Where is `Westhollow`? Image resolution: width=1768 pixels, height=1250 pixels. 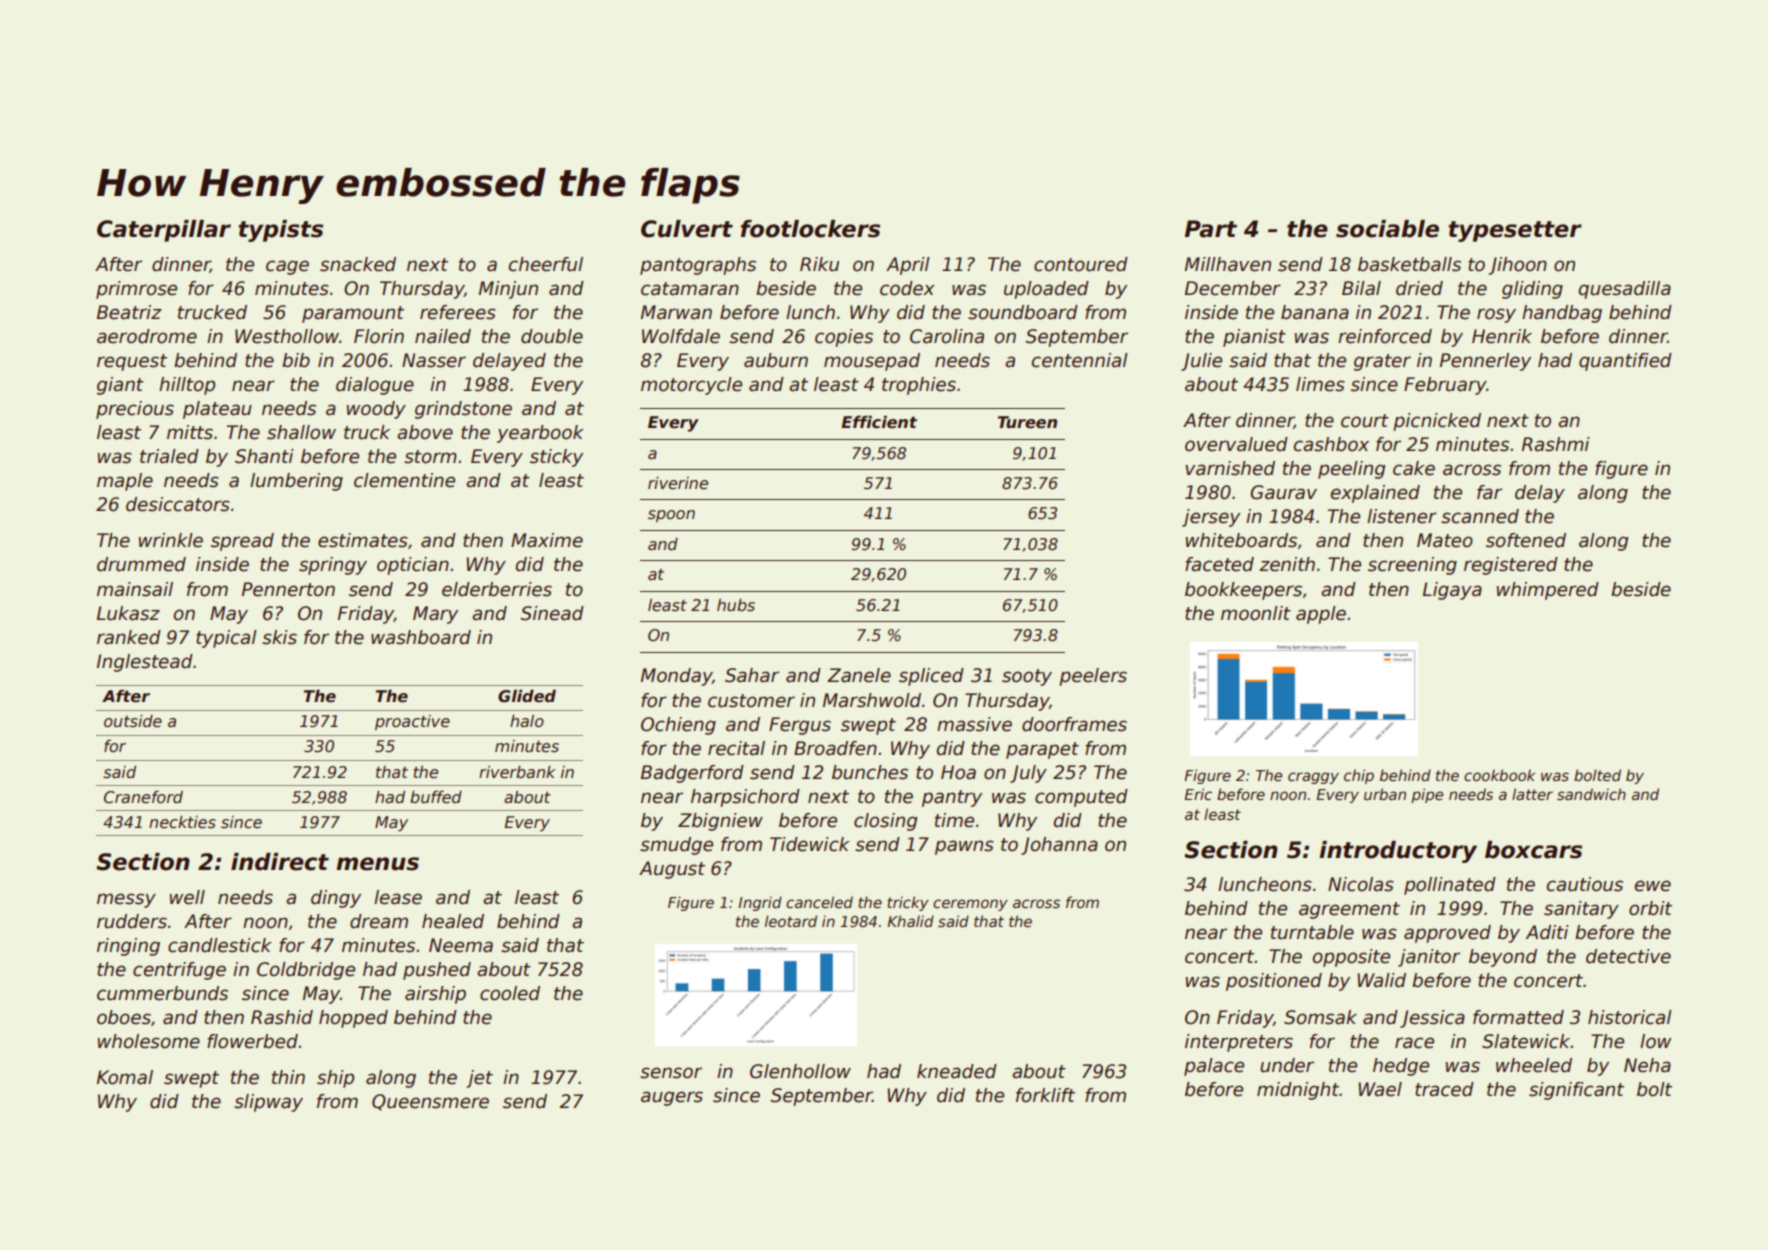
Westhollow is located at coordinates (287, 336).
